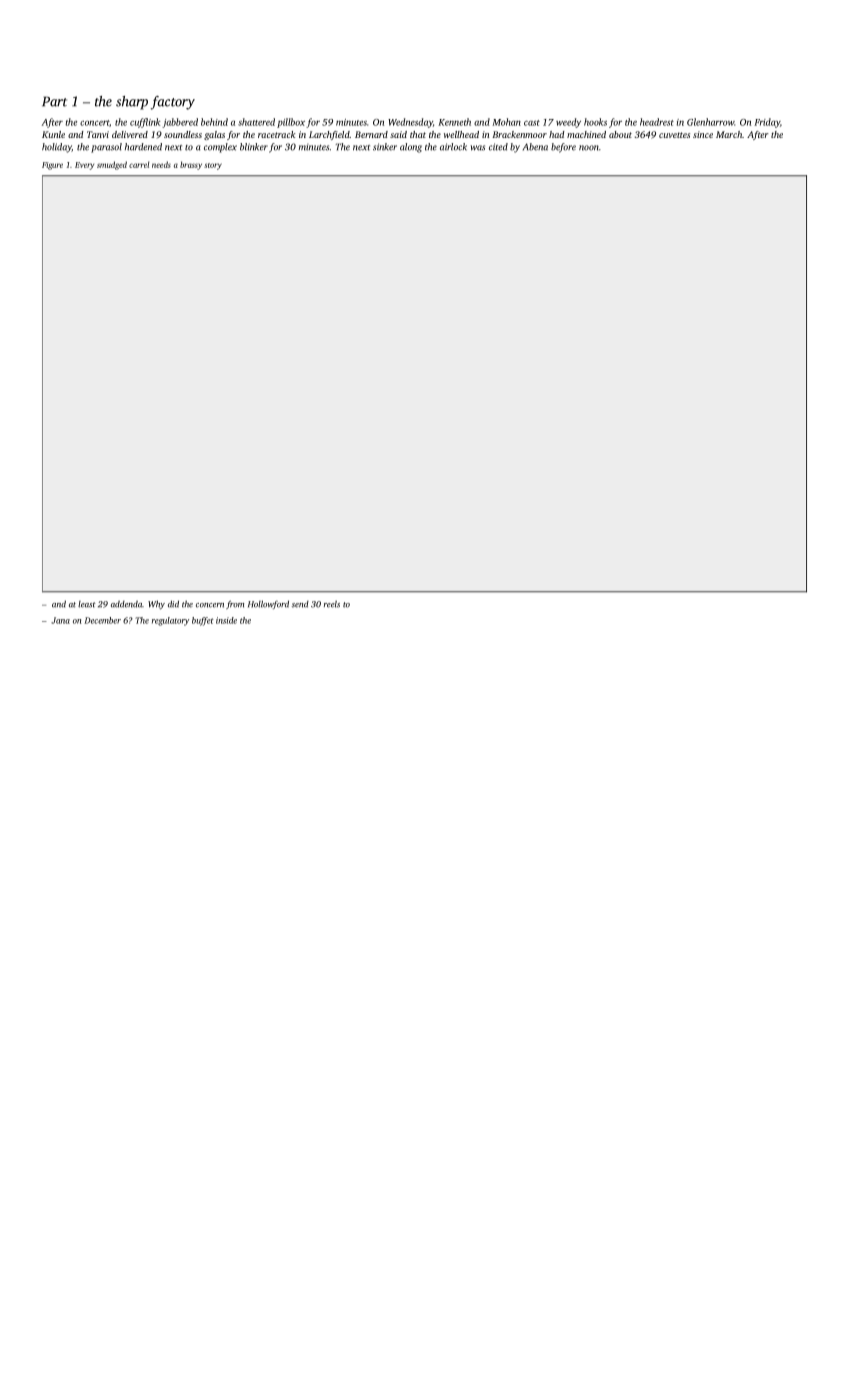 This page has width=849, height=1400. I want to click on carrel, so click(139, 164).
